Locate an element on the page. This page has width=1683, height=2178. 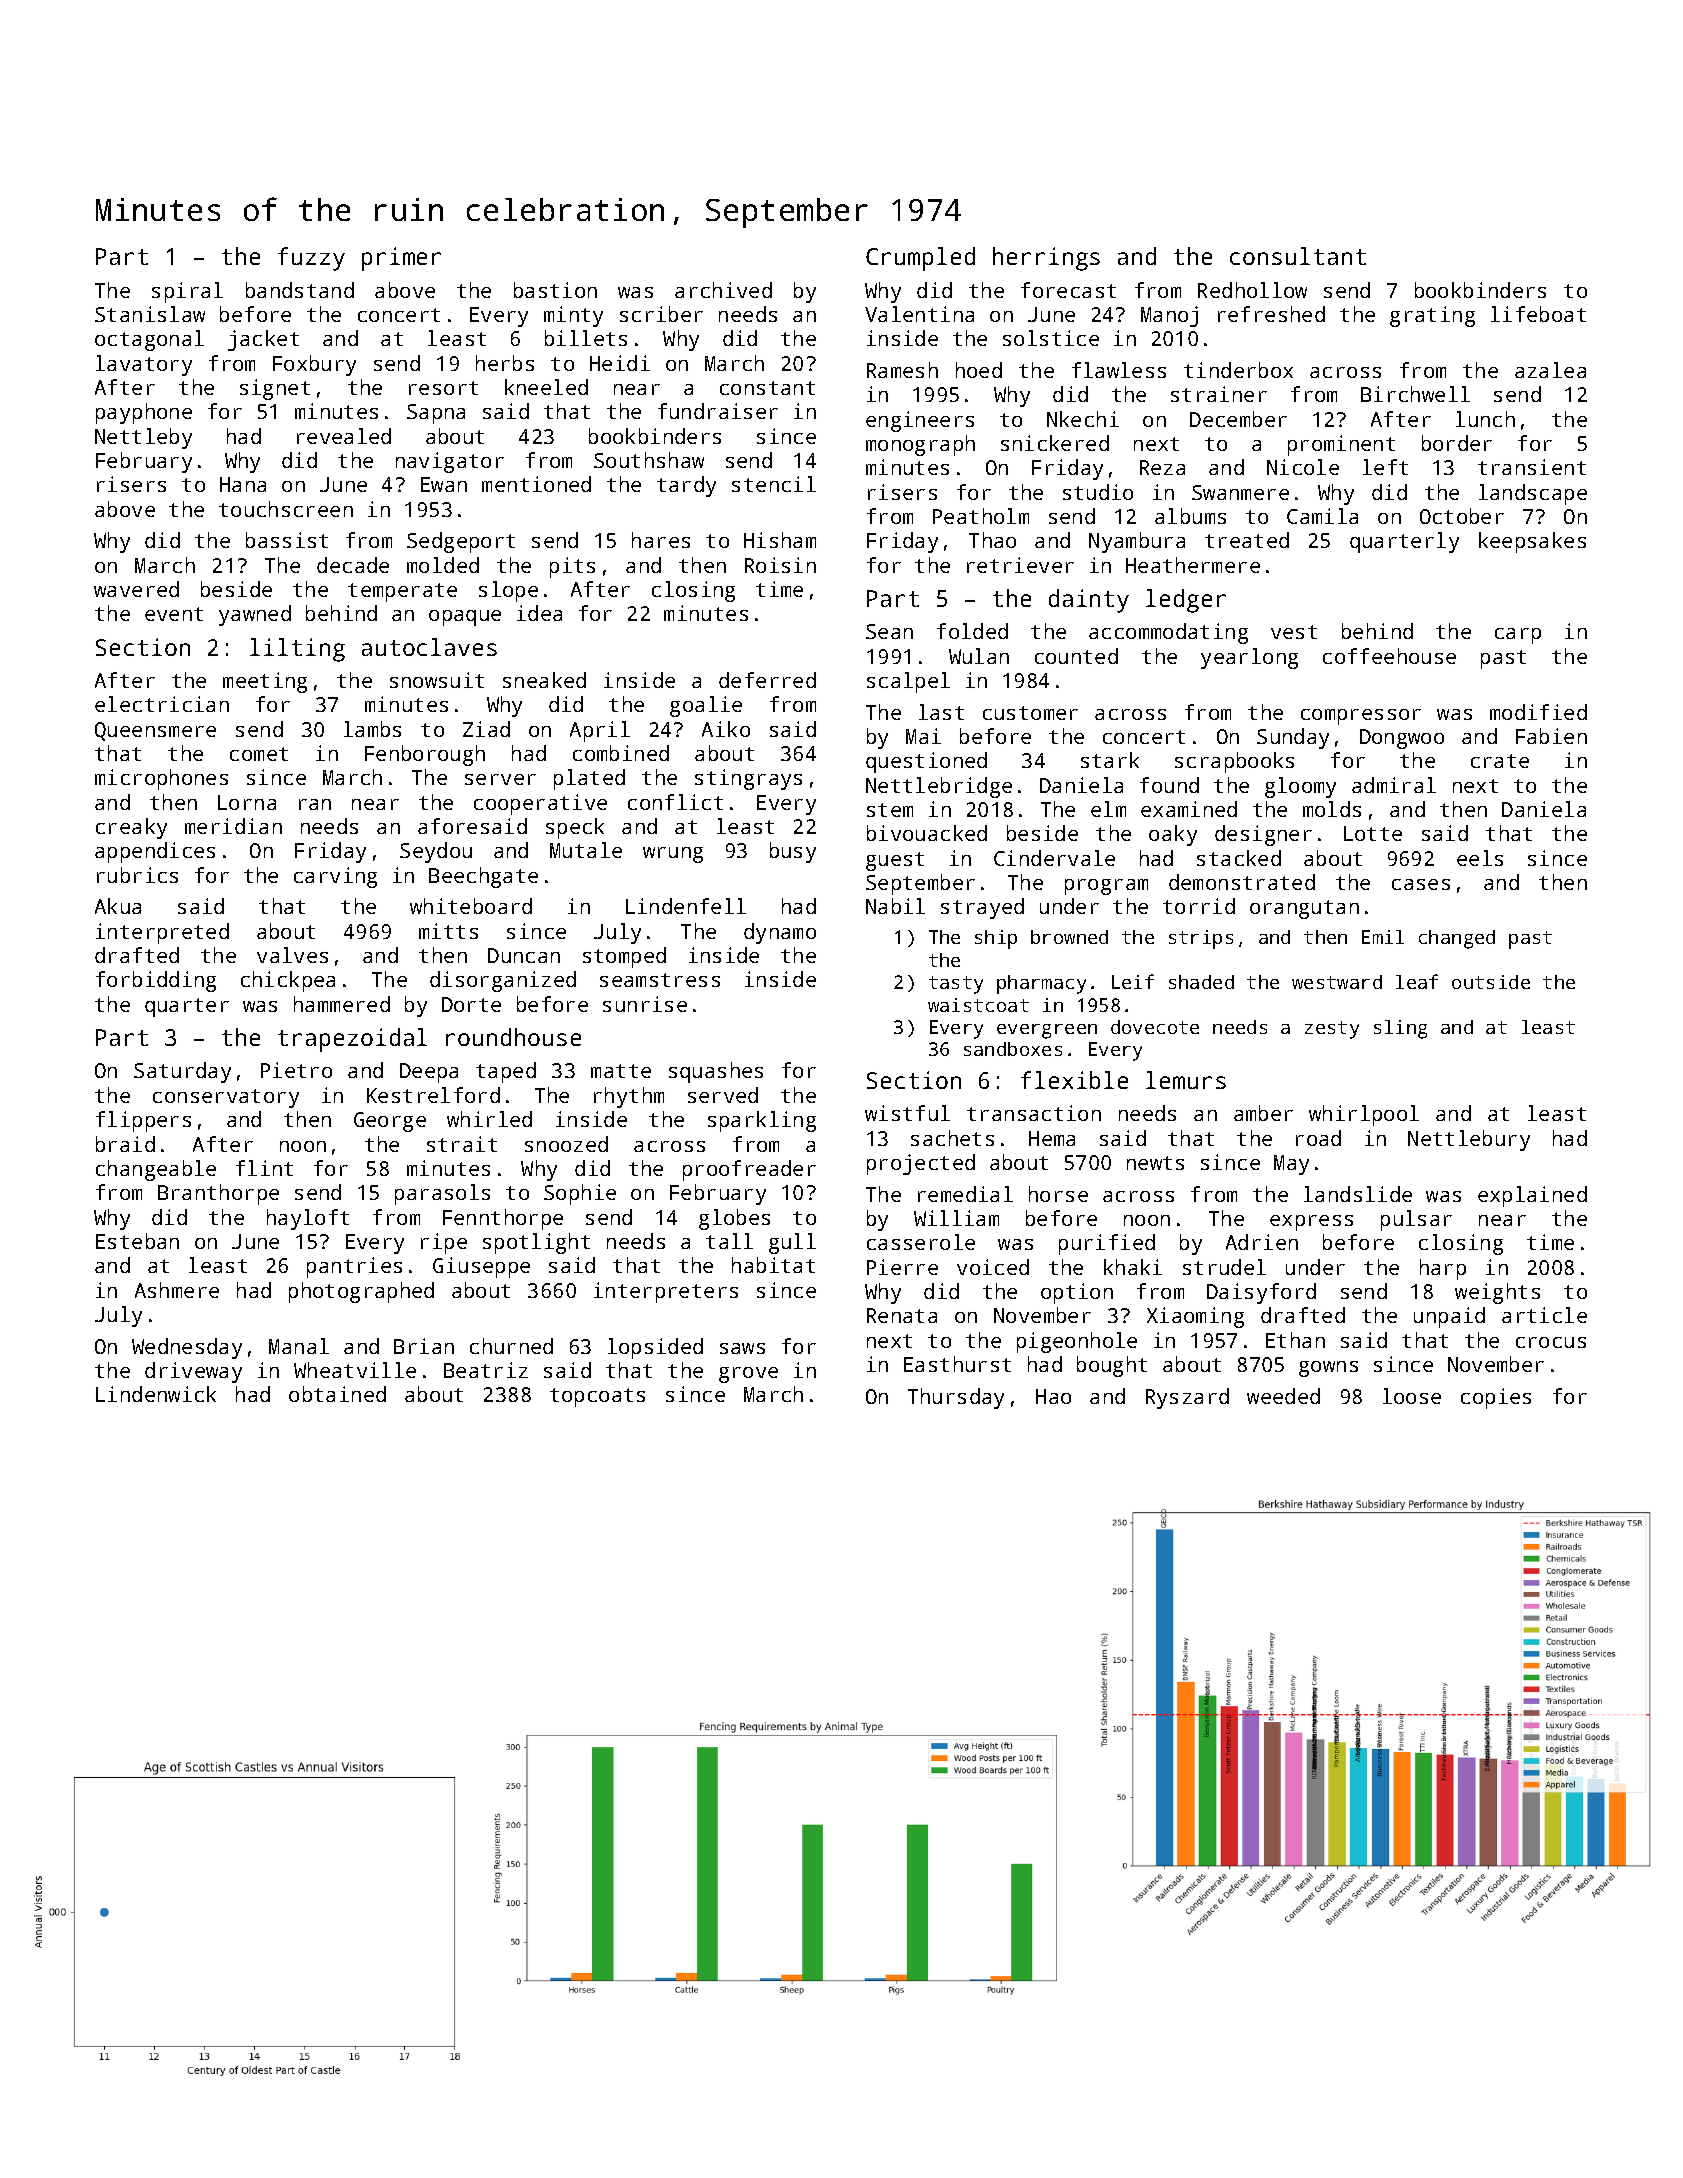
meeting is located at coordinates (265, 682).
